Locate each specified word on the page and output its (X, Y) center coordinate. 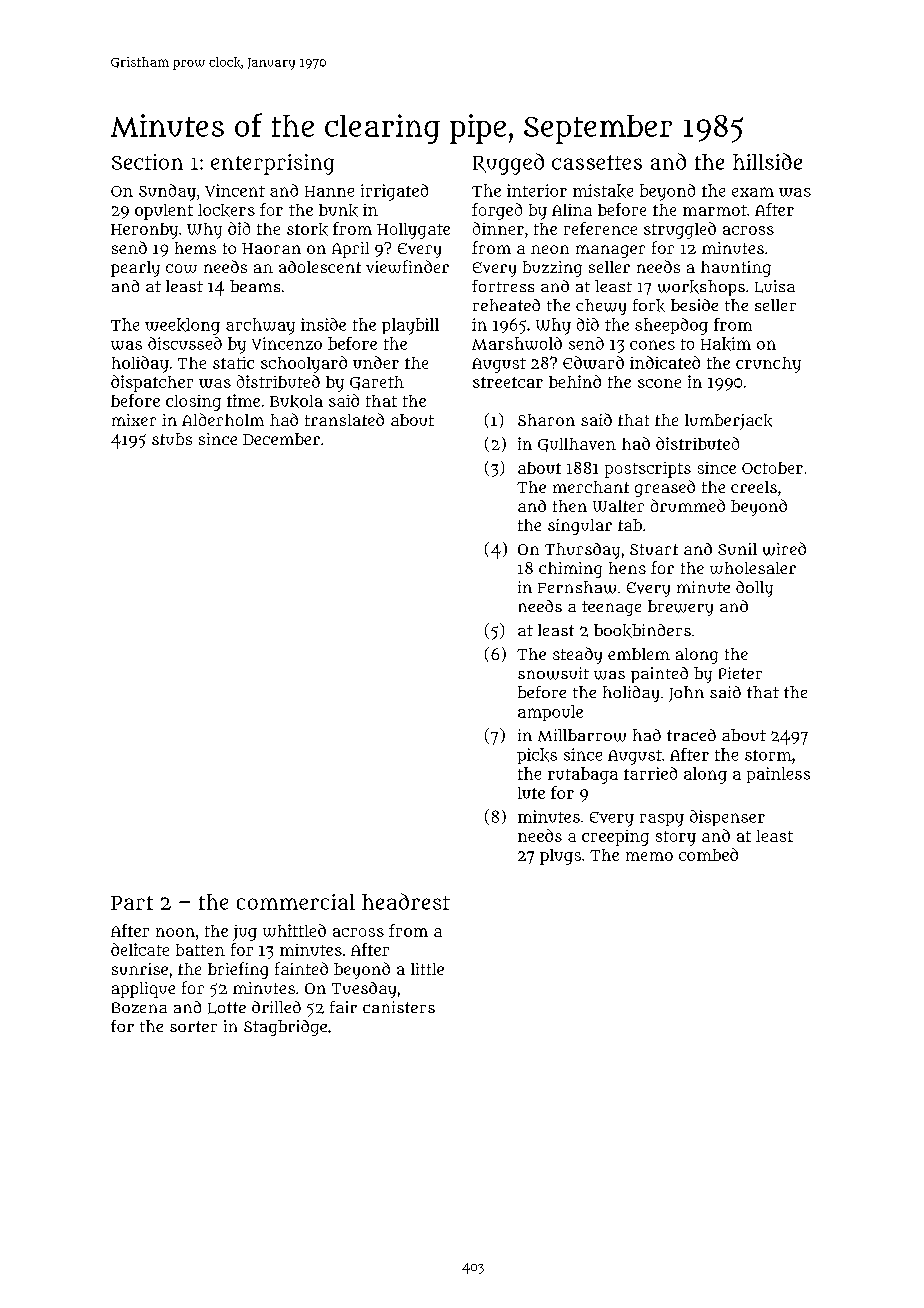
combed (708, 854)
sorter (193, 1026)
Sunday (167, 192)
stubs (172, 439)
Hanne (329, 191)
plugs (560, 857)
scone (659, 383)
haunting (736, 269)
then (570, 506)
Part (132, 903)
